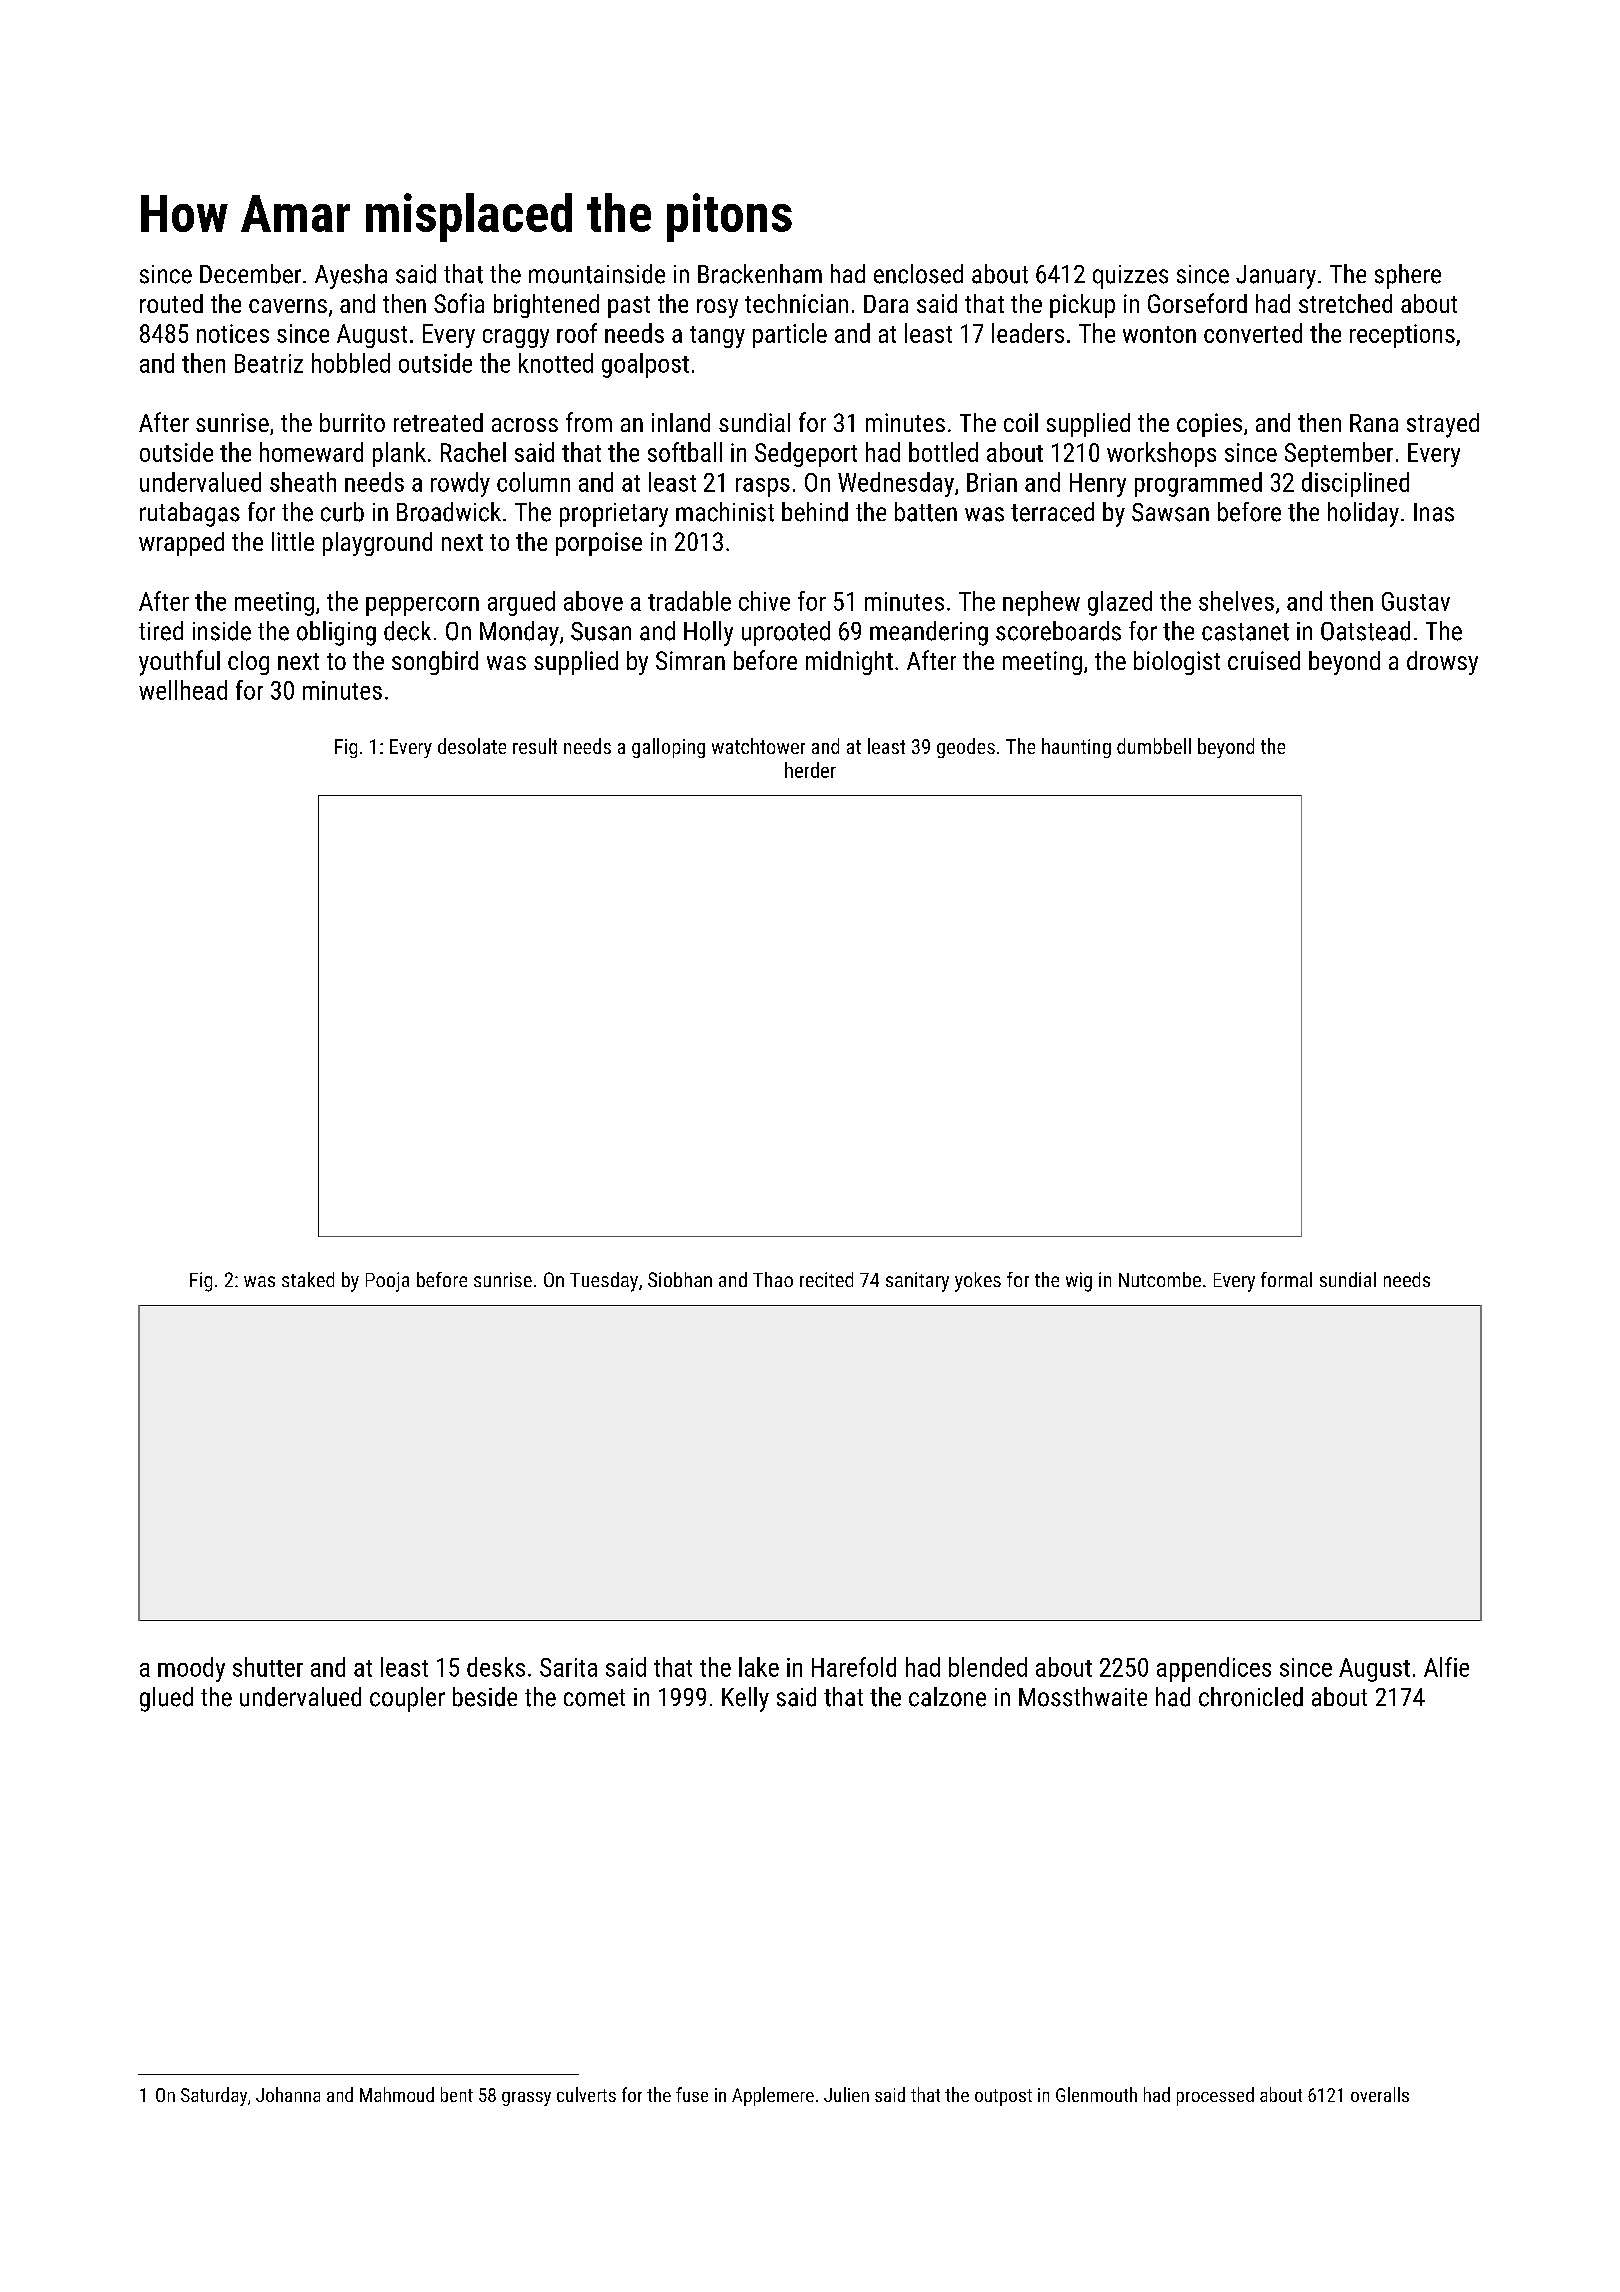  I want to click on Tuesday, so click(604, 1282).
